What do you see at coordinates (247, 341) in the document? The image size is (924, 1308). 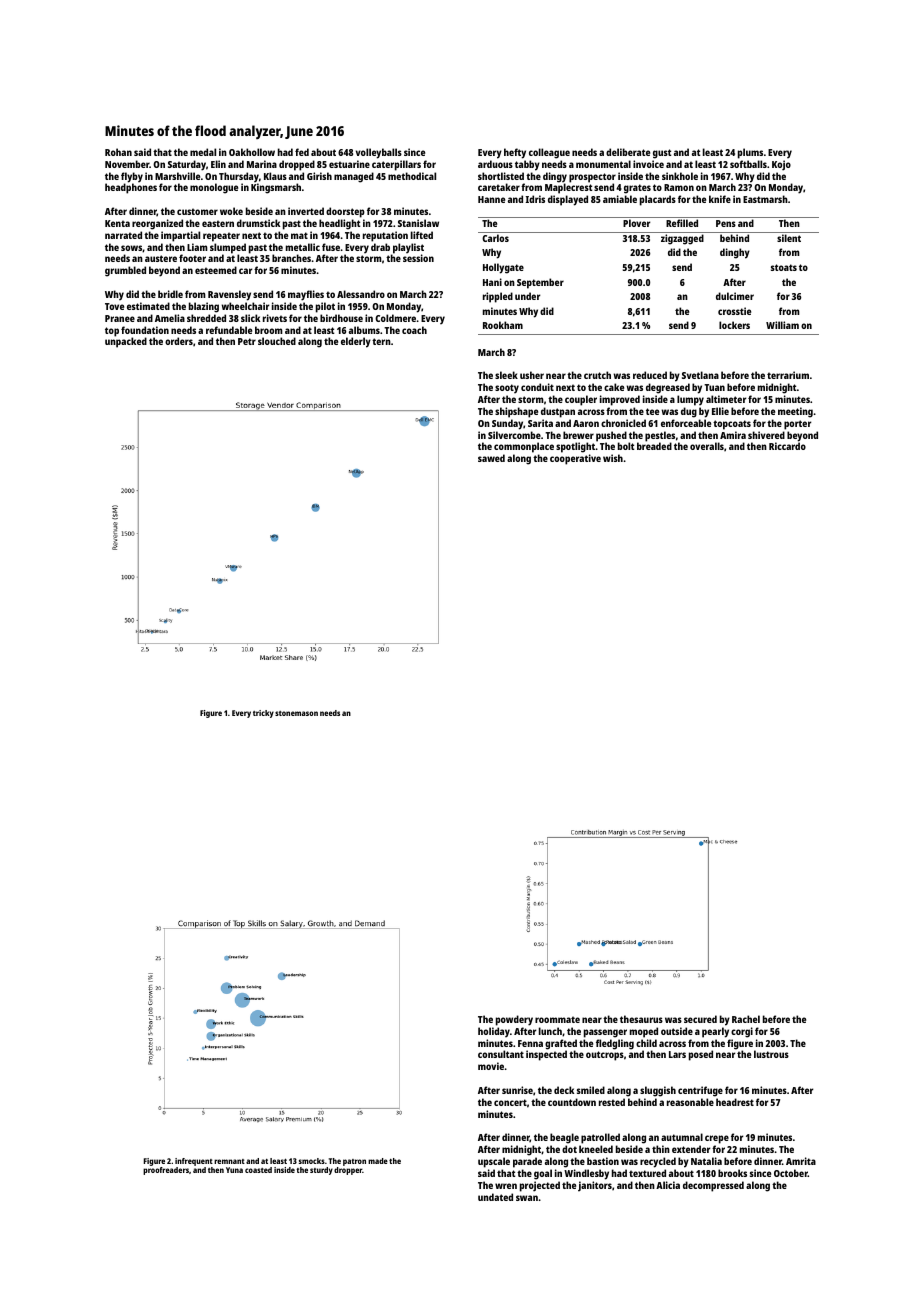 I see `Petr` at bounding box center [247, 341].
